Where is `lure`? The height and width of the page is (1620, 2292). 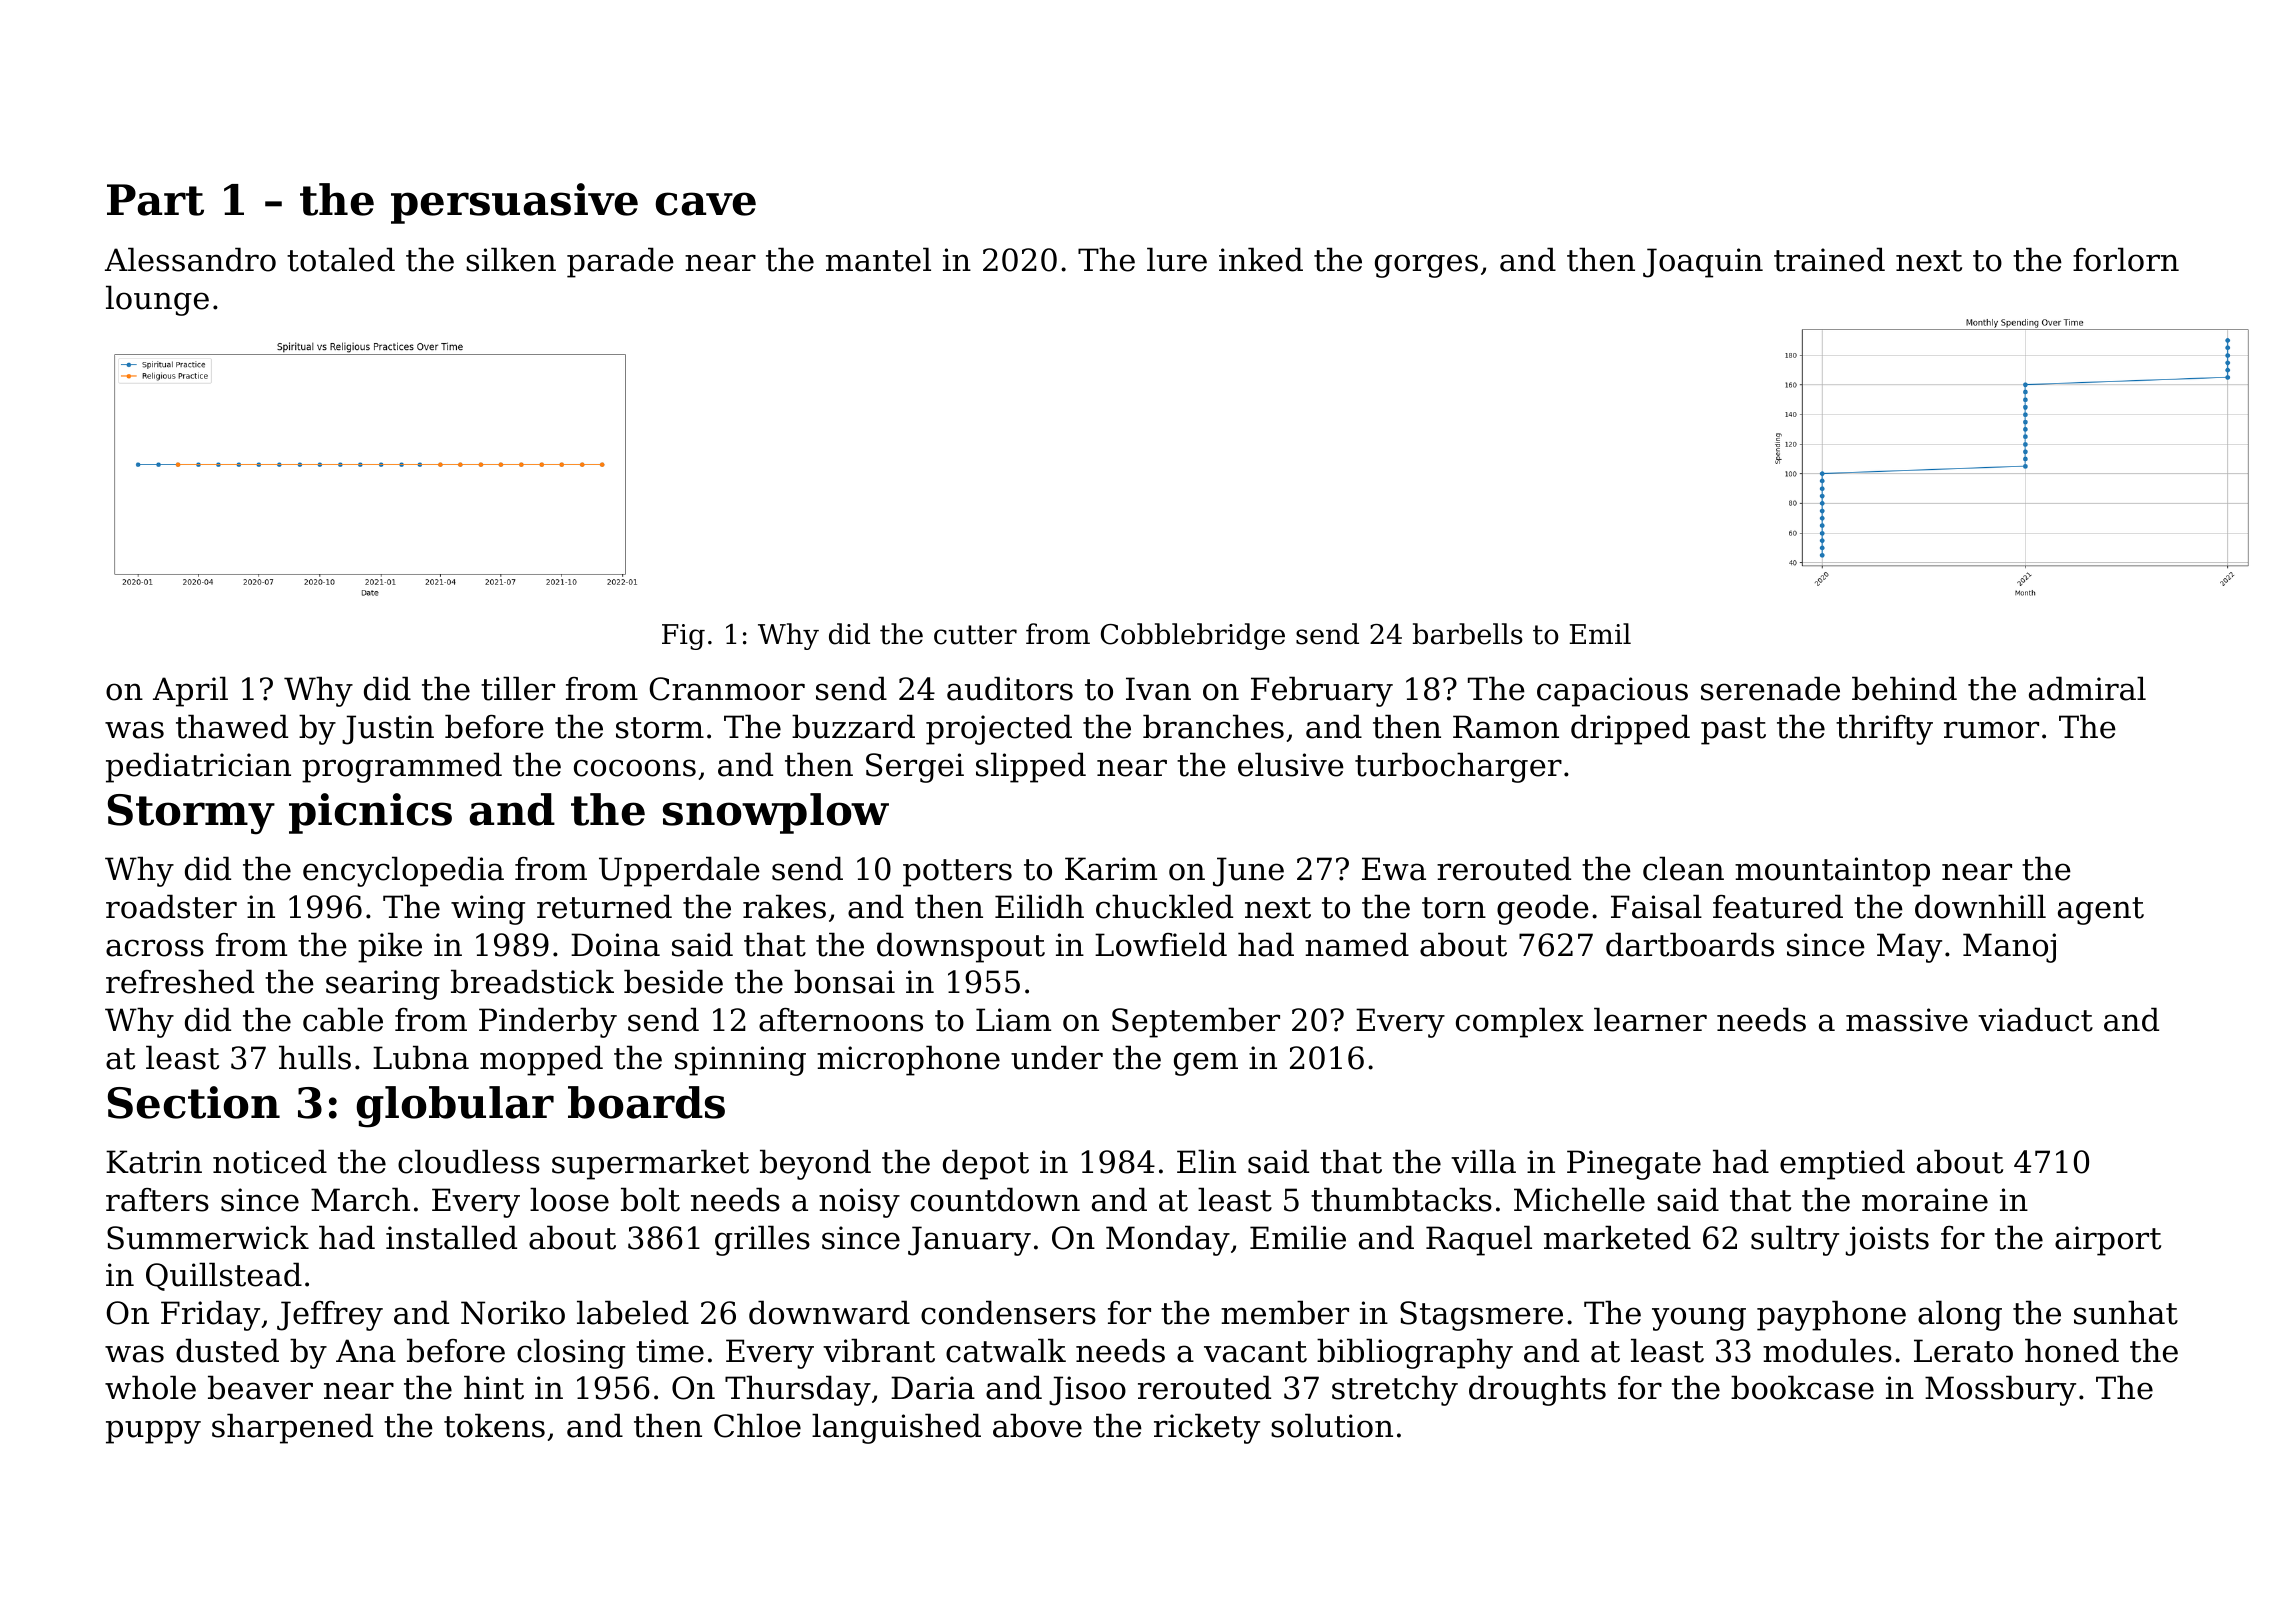
lure is located at coordinates (1177, 259).
